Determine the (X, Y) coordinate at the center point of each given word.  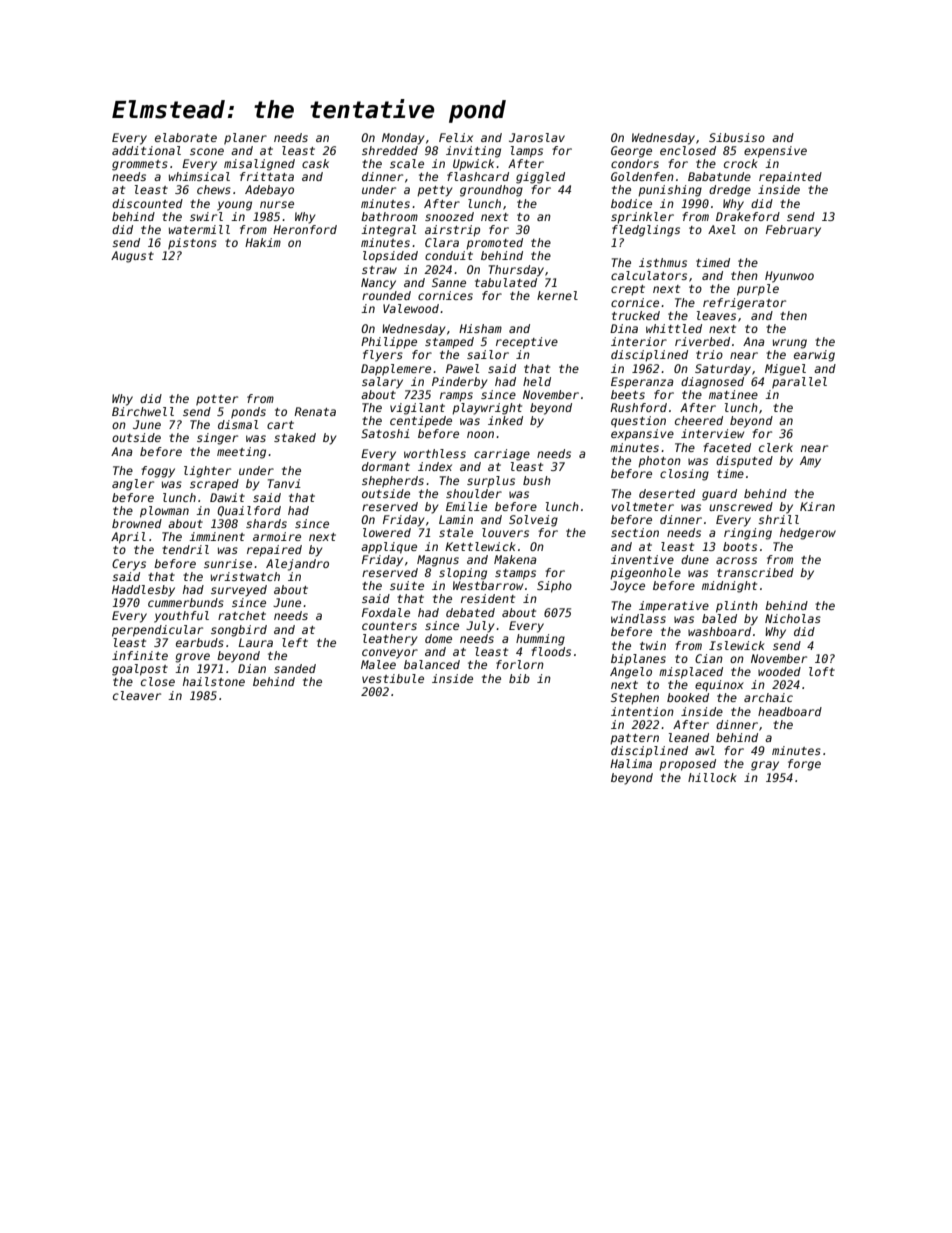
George (631, 152)
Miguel (785, 370)
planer (245, 139)
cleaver (137, 695)
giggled (540, 178)
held (537, 381)
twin (653, 645)
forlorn (520, 664)
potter (217, 400)
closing (684, 475)
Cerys (129, 565)
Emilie (466, 506)
